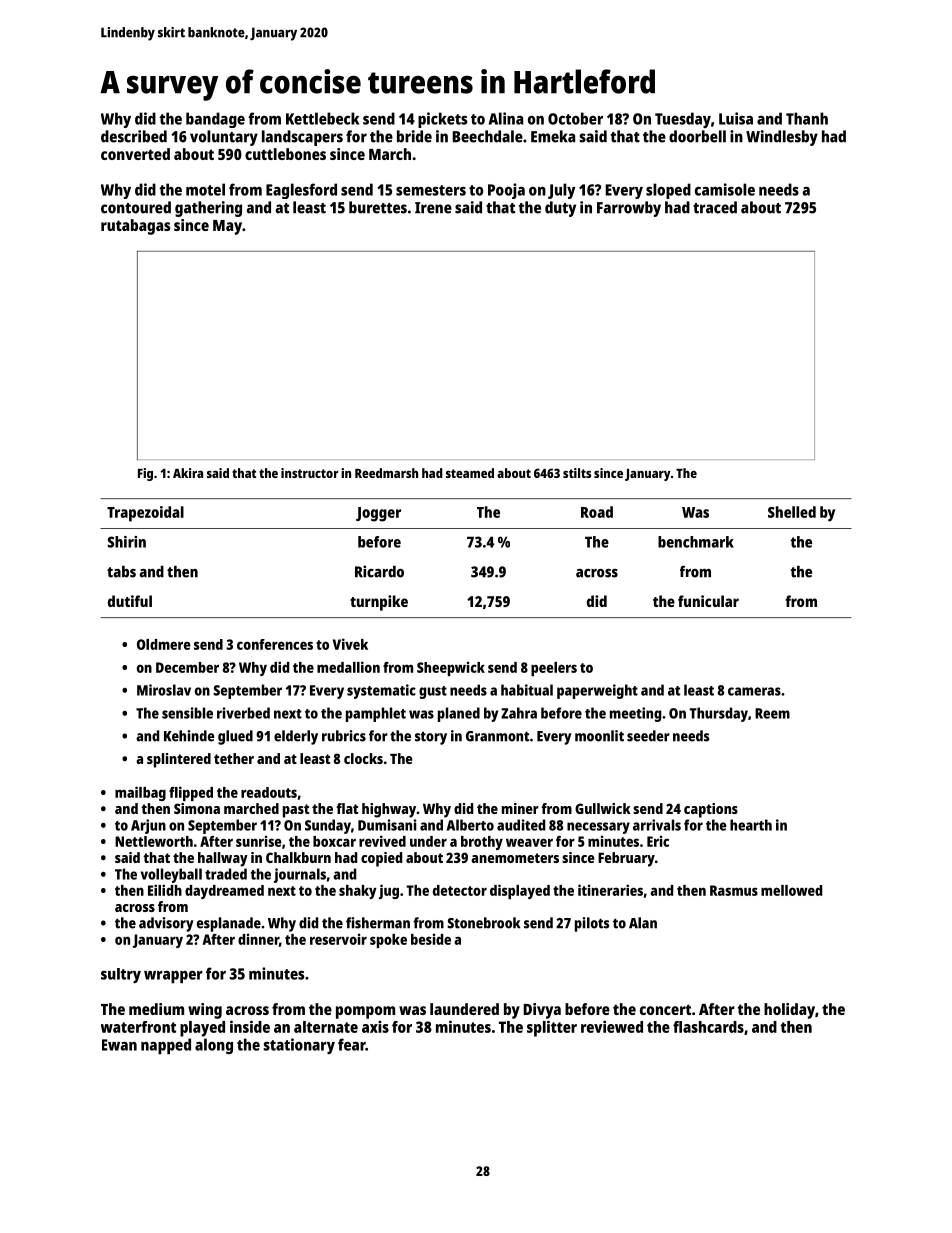  Describe the element at coordinates (387, 825) in the screenshot. I see `Dumisani` at that location.
